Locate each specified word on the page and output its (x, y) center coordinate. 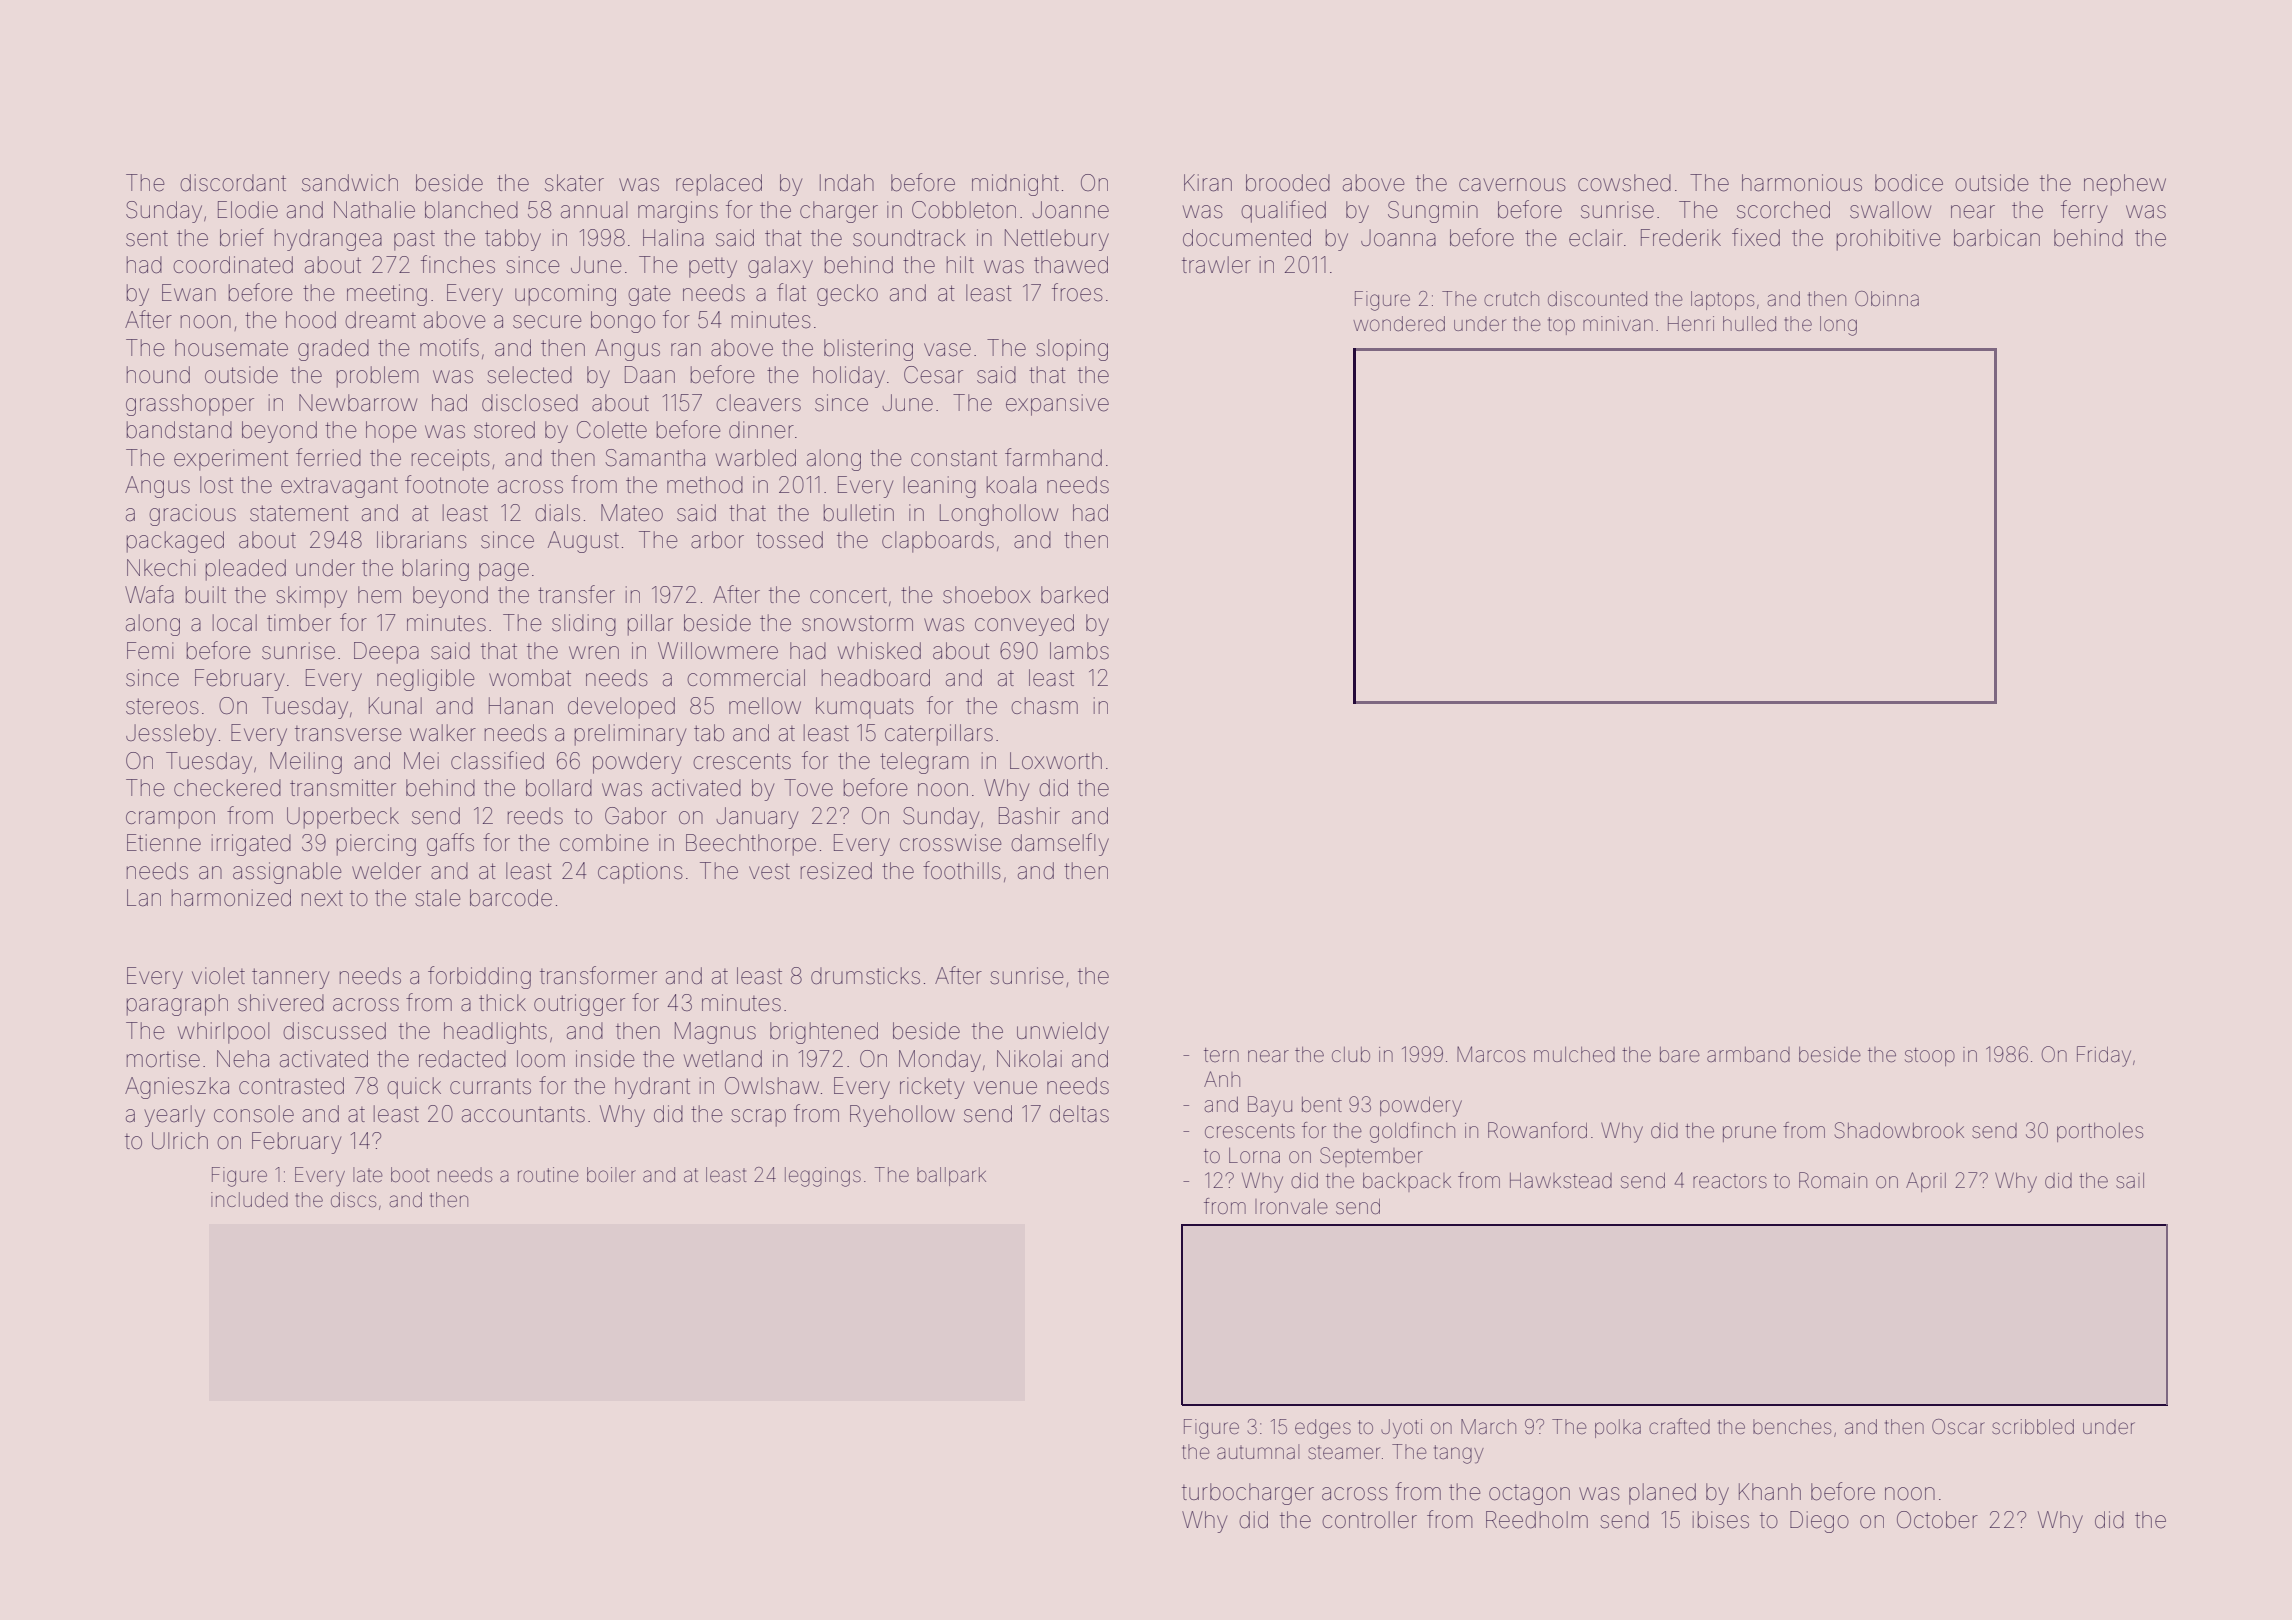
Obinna (1887, 298)
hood (311, 320)
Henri (1691, 323)
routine (548, 1174)
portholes (2100, 1132)
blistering (868, 350)
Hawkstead (1561, 1180)
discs (353, 1199)
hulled (1749, 323)
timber (299, 623)
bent (1322, 1105)
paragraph (177, 1005)
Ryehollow (902, 1116)
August (583, 542)
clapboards (938, 542)
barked (1074, 595)
